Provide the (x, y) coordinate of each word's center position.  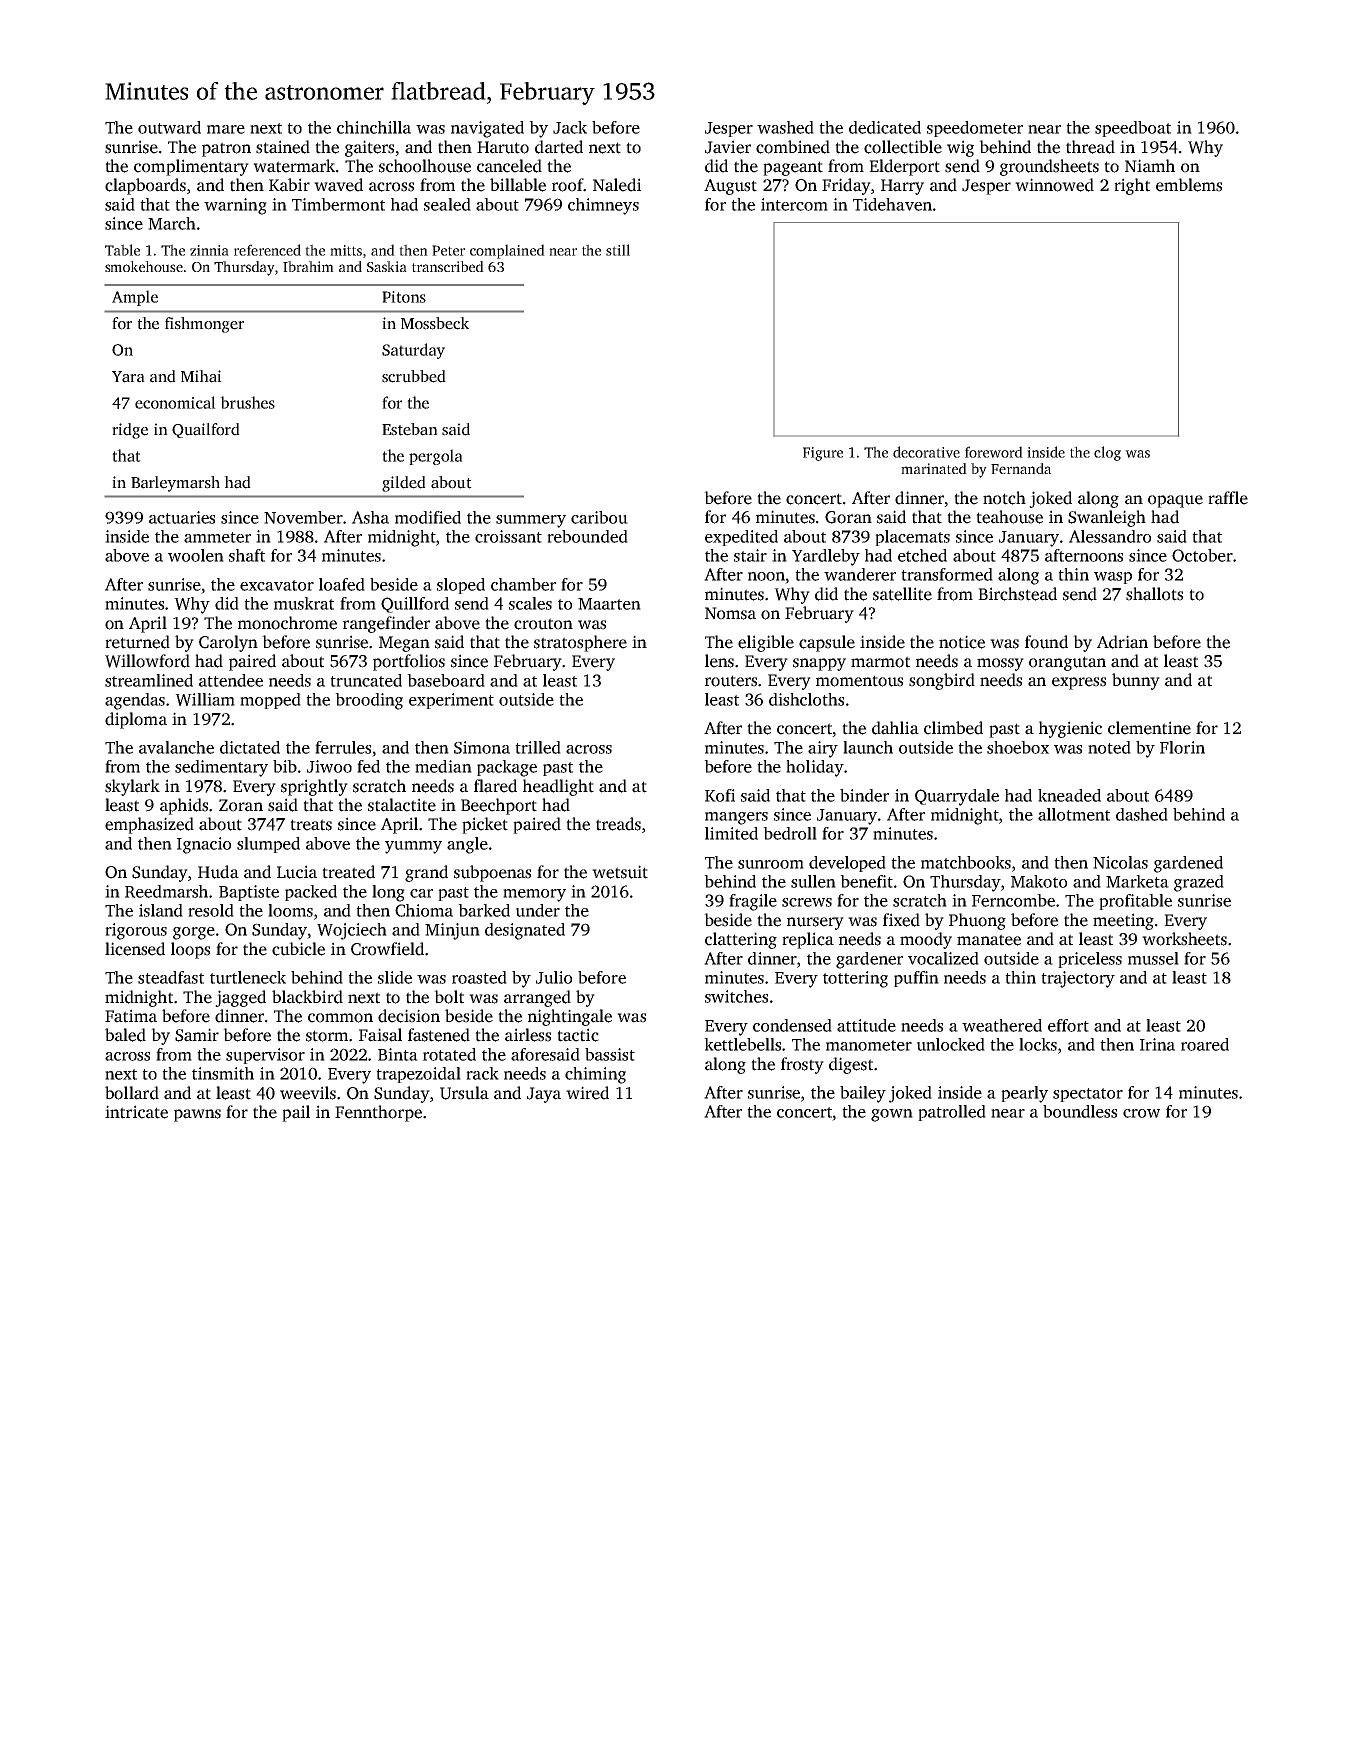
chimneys (603, 206)
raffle (1228, 498)
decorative (926, 452)
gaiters (369, 148)
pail (296, 1113)
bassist (610, 1054)
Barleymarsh (175, 484)
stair (750, 555)
